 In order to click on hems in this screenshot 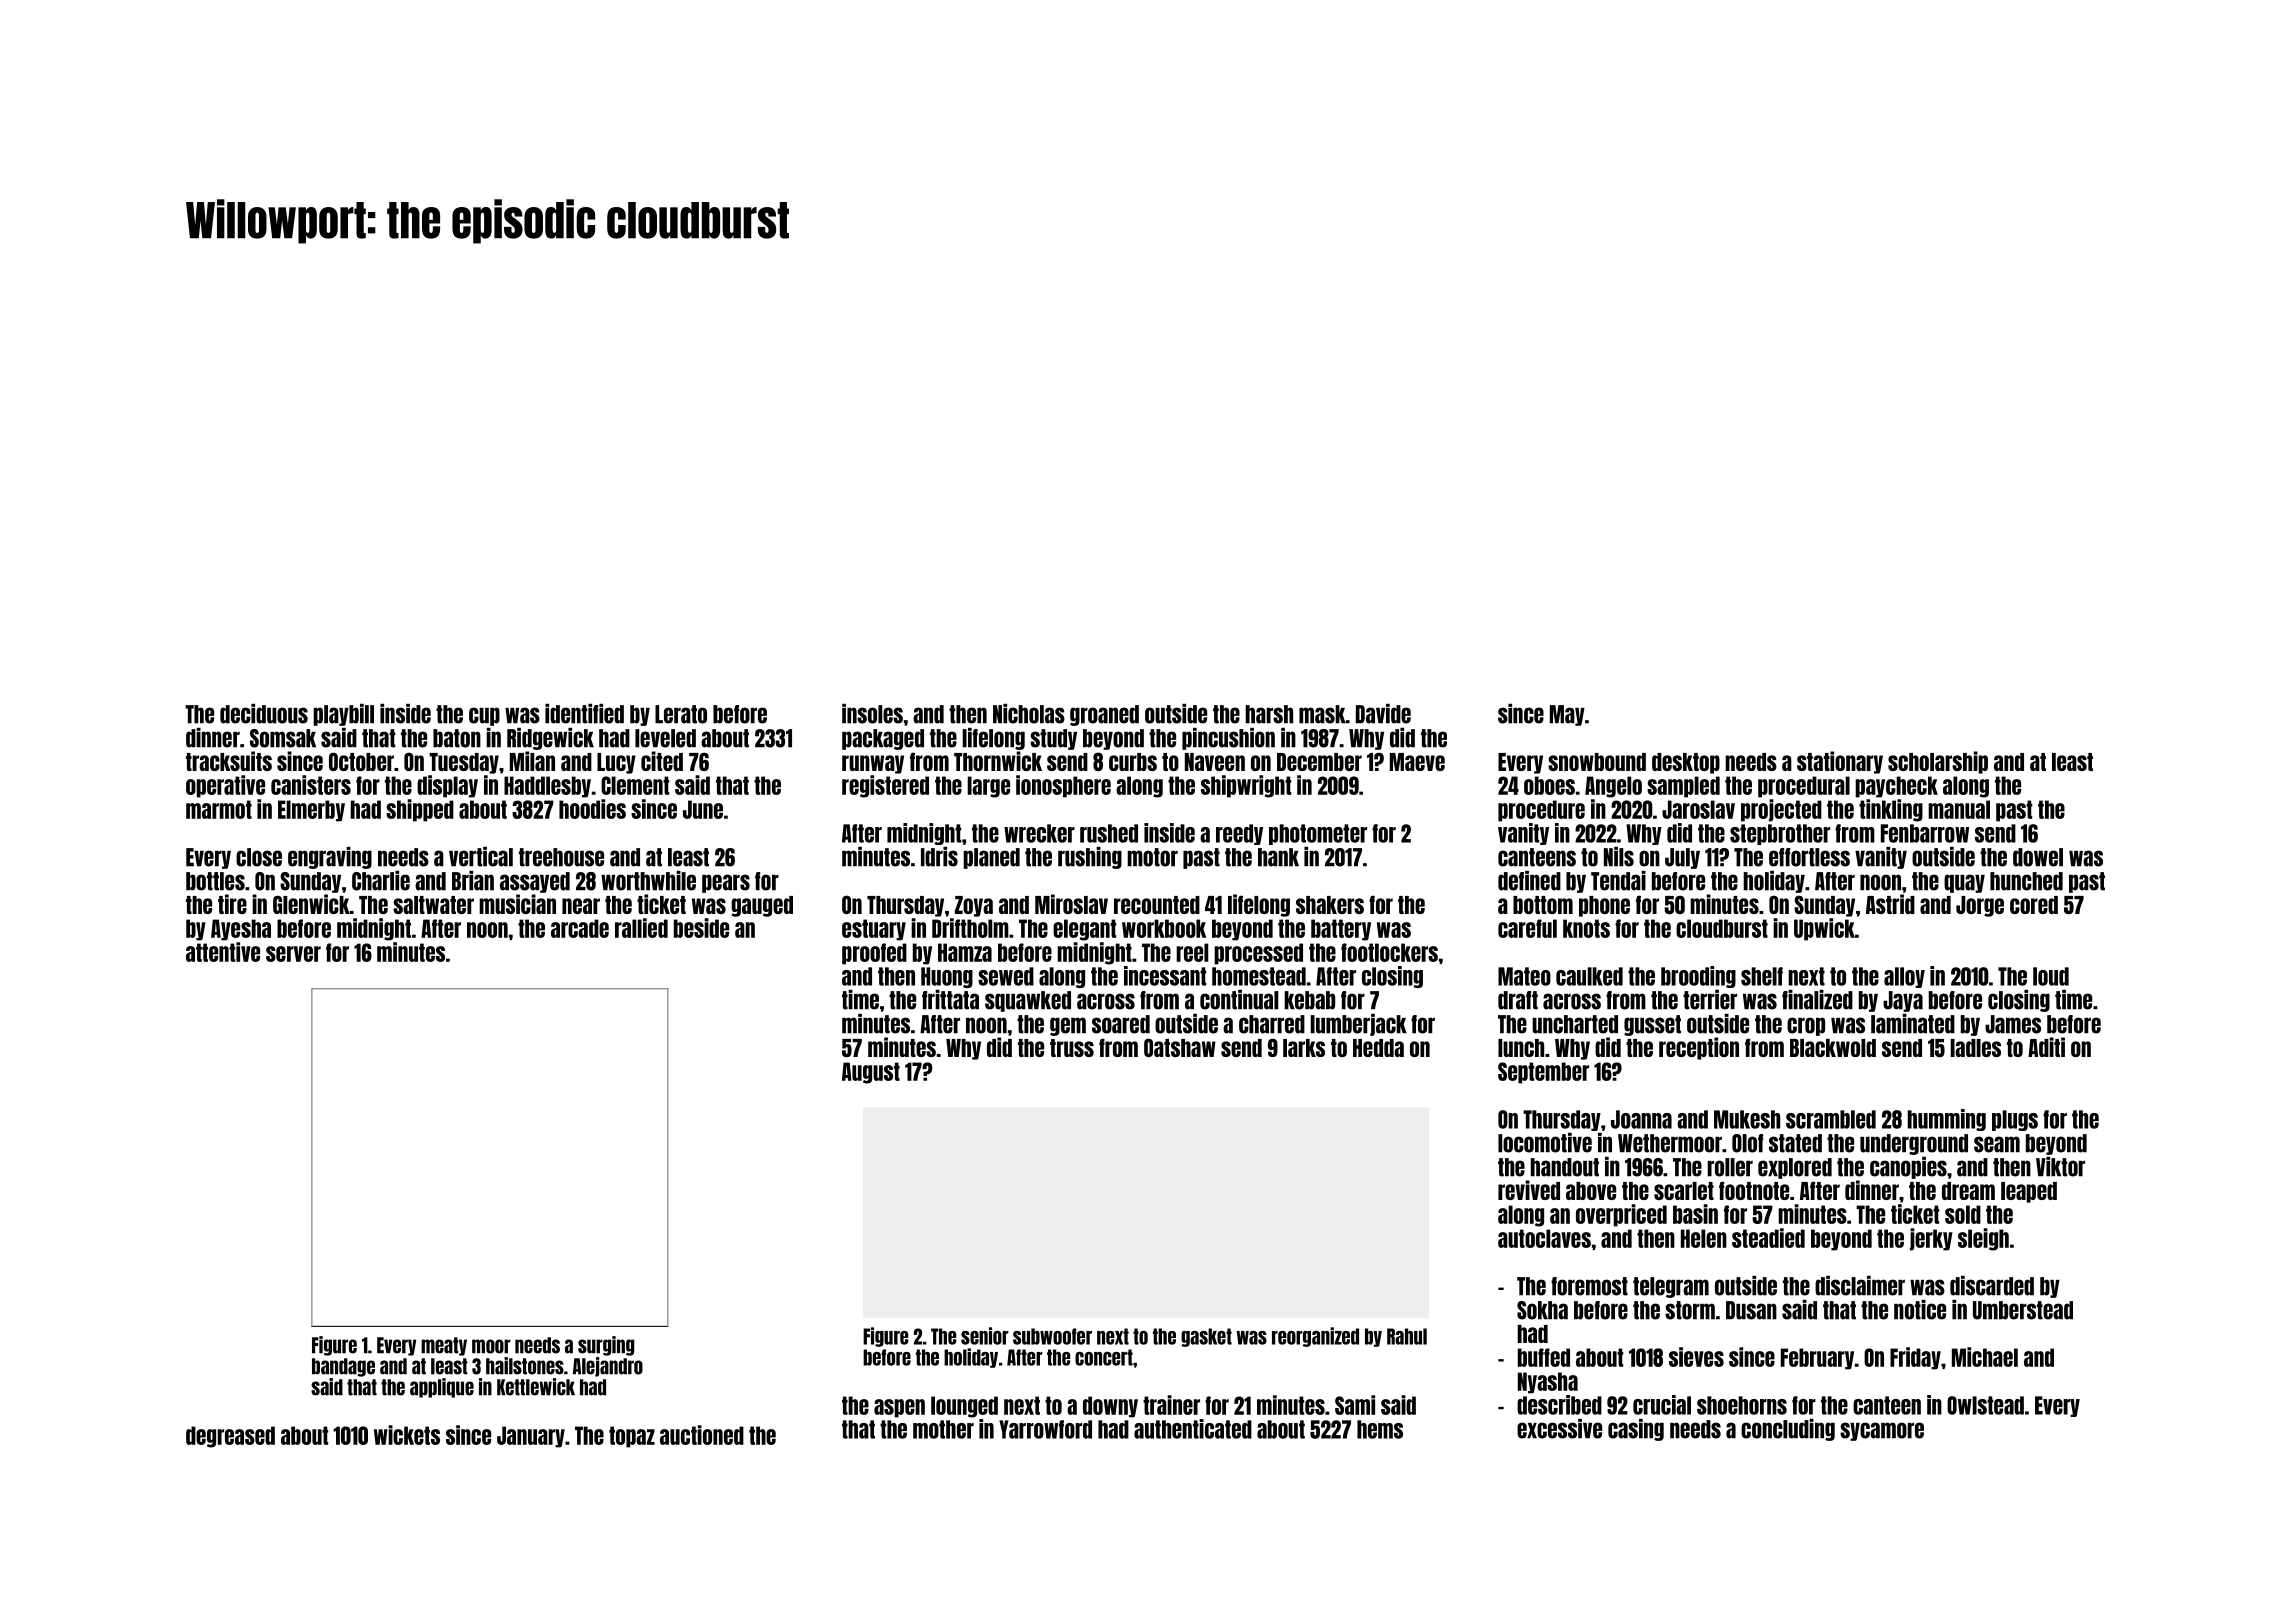, I will do `click(1380, 1429)`.
